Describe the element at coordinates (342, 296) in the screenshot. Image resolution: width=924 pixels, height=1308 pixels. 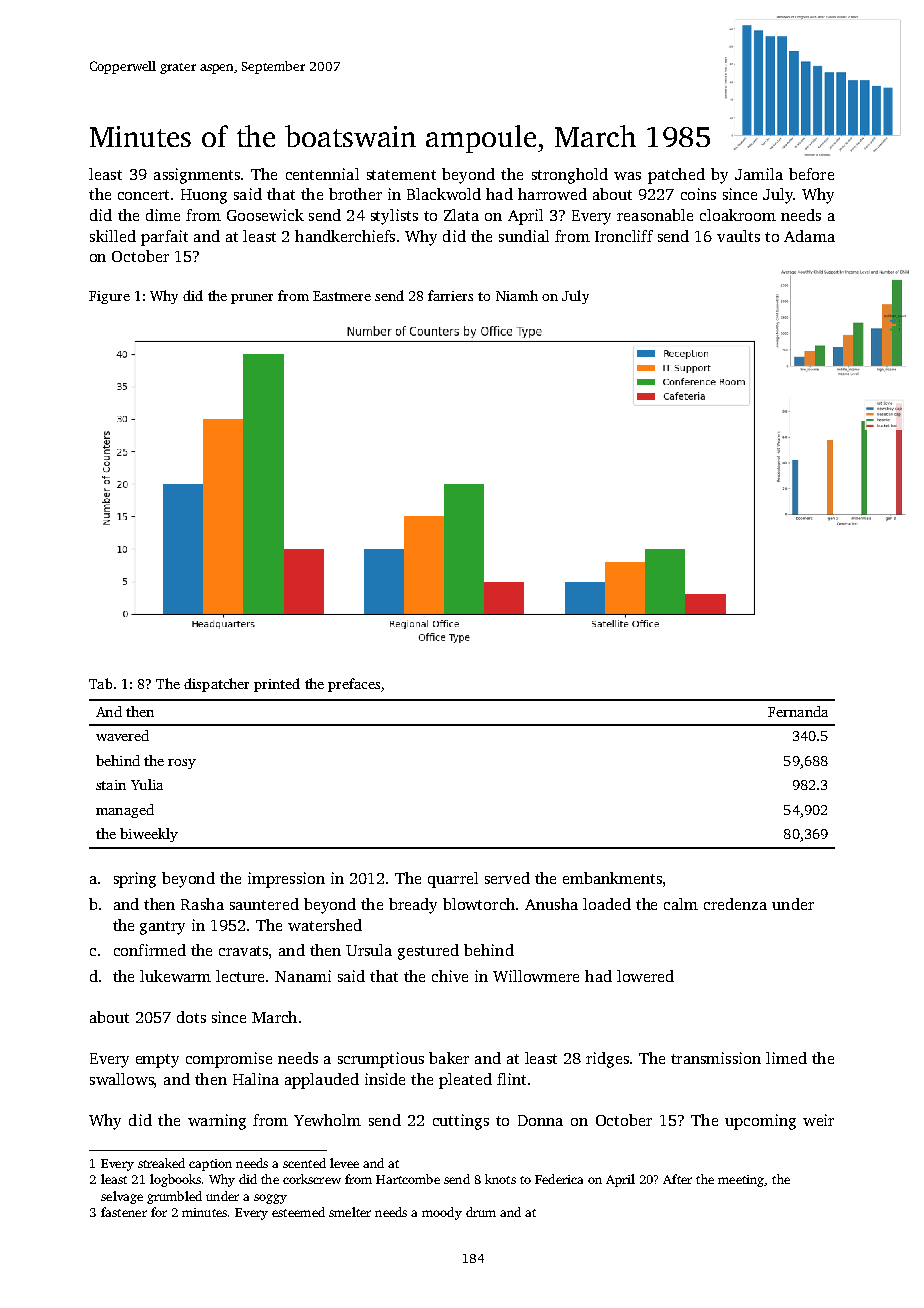
I see `Eastmere` at that location.
